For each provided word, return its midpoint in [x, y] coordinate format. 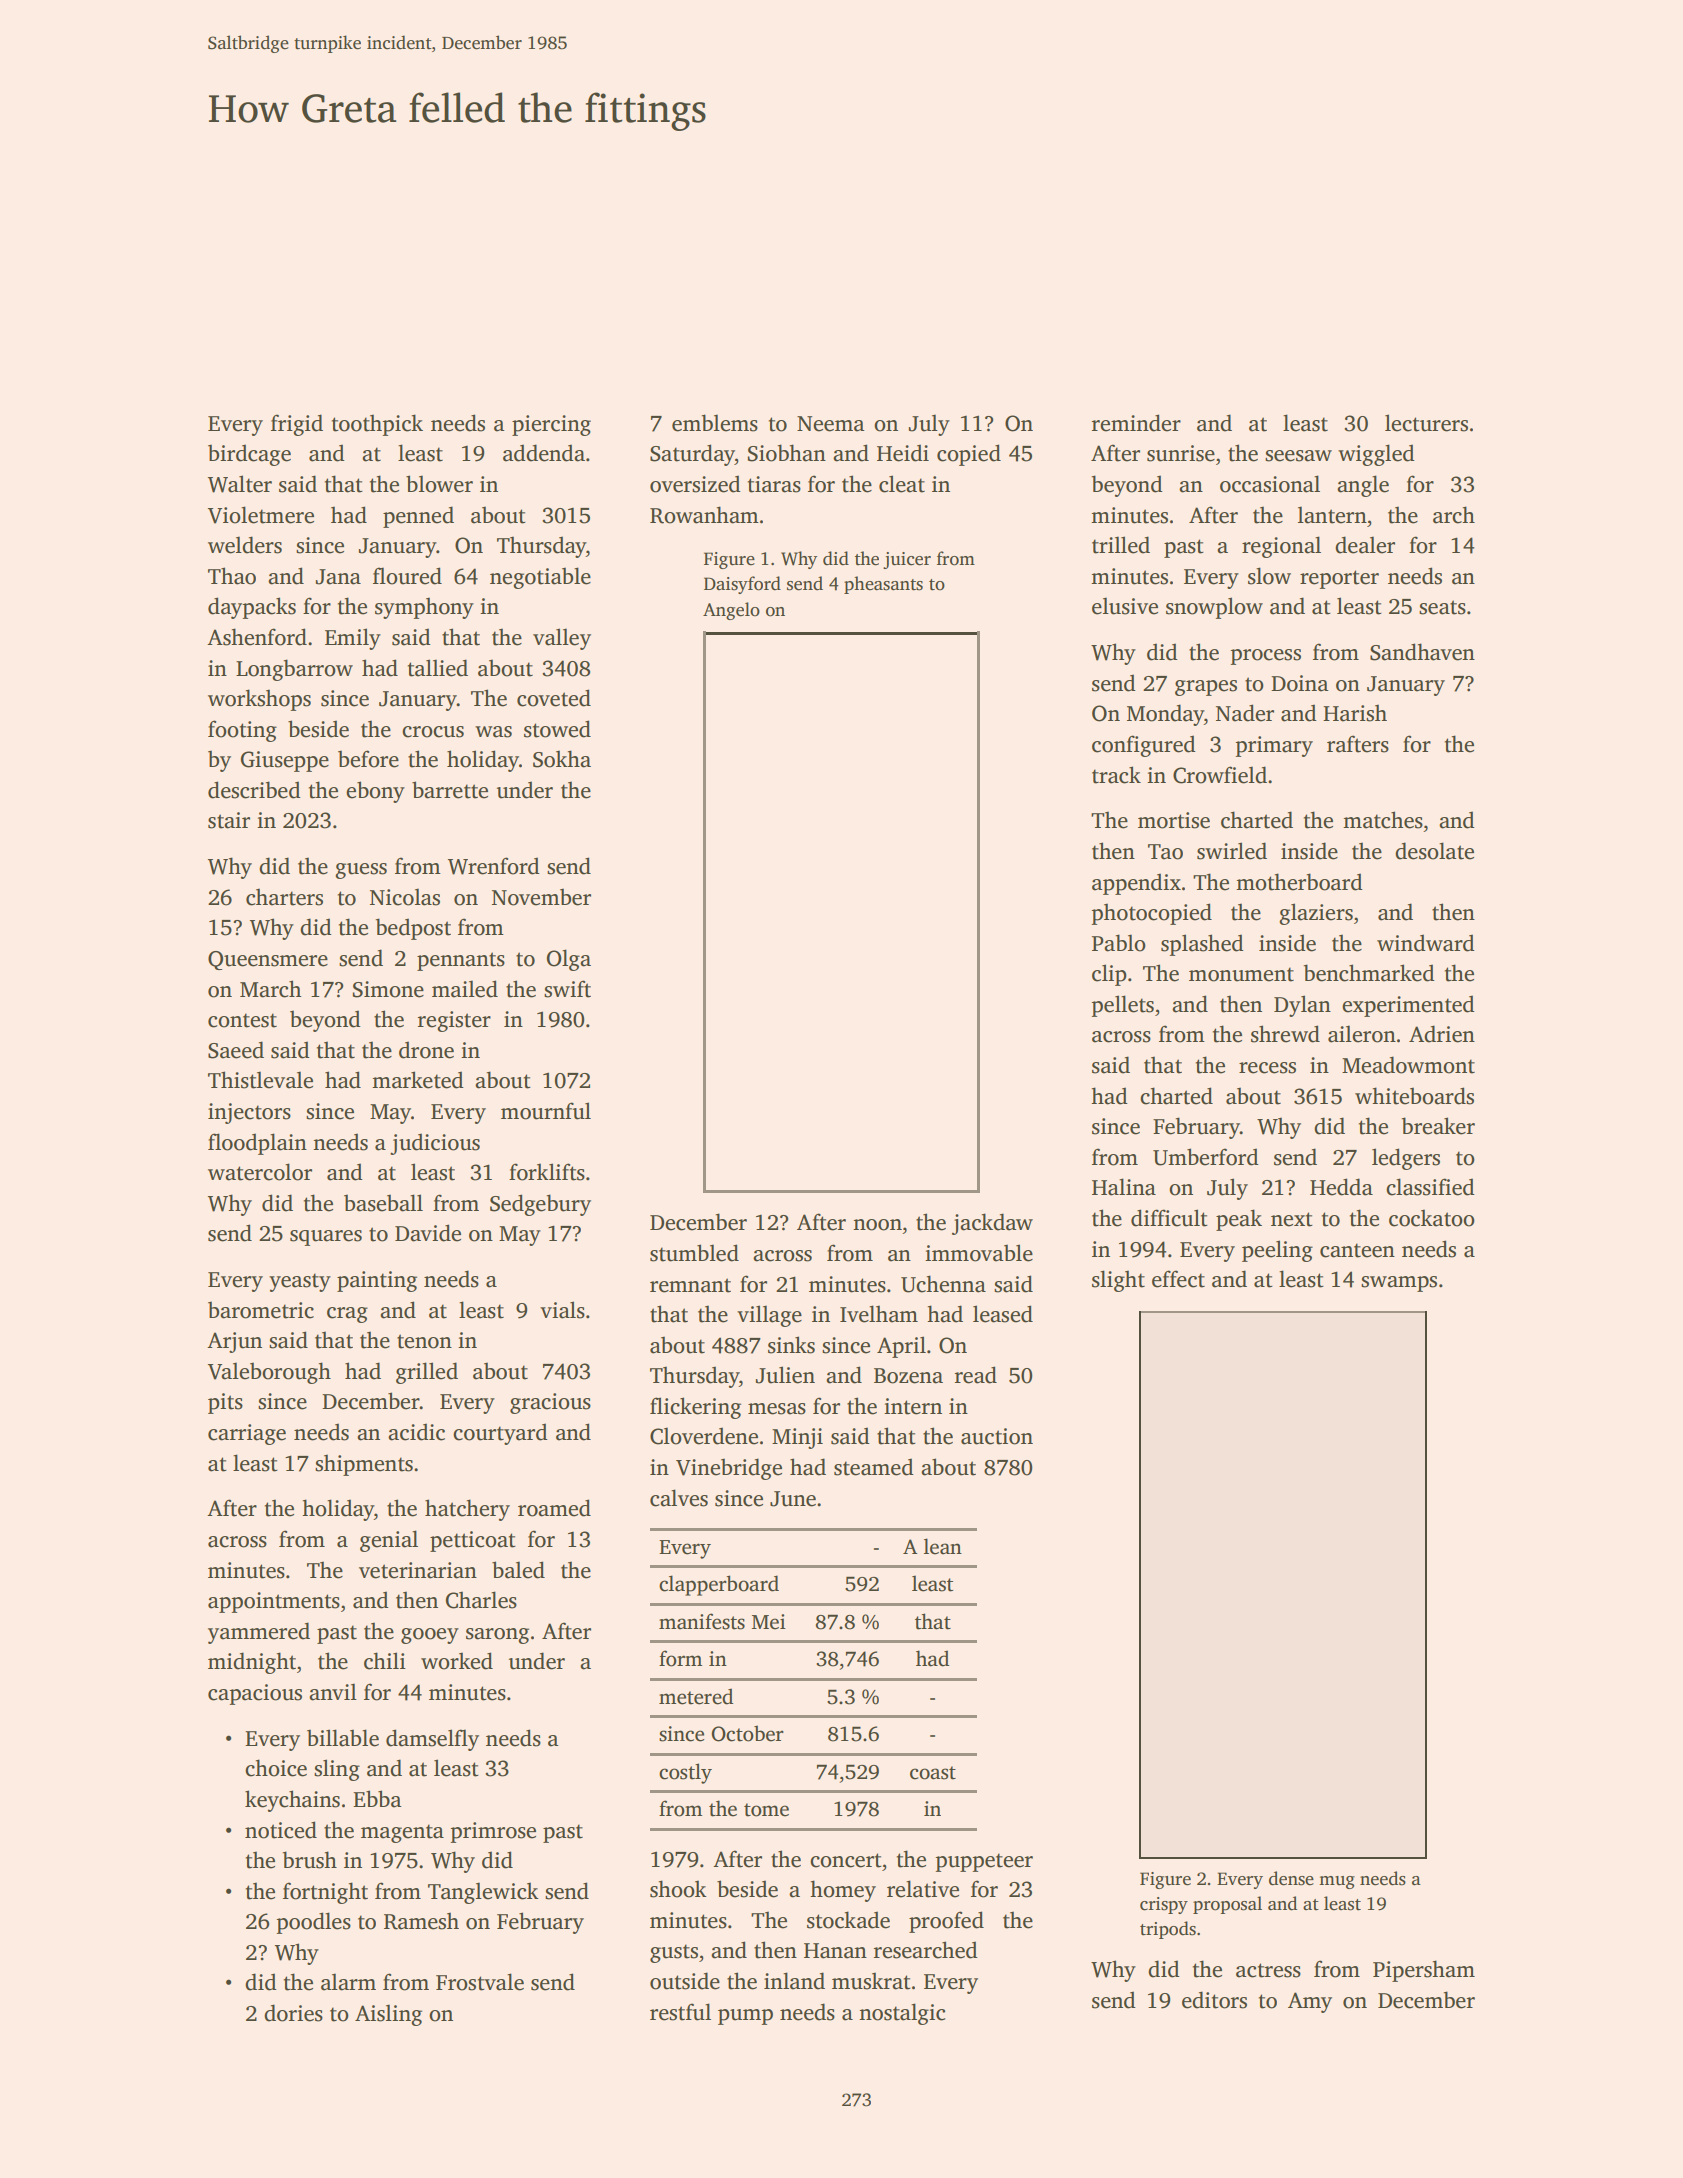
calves [679, 1498]
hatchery [467, 1510]
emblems [715, 423]
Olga [569, 960]
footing [242, 731]
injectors [249, 1113]
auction [997, 1436]
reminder [1136, 423]
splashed [1202, 945]
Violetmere [261, 515]
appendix [1136, 884]
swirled [1232, 851]
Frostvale [480, 1982]
